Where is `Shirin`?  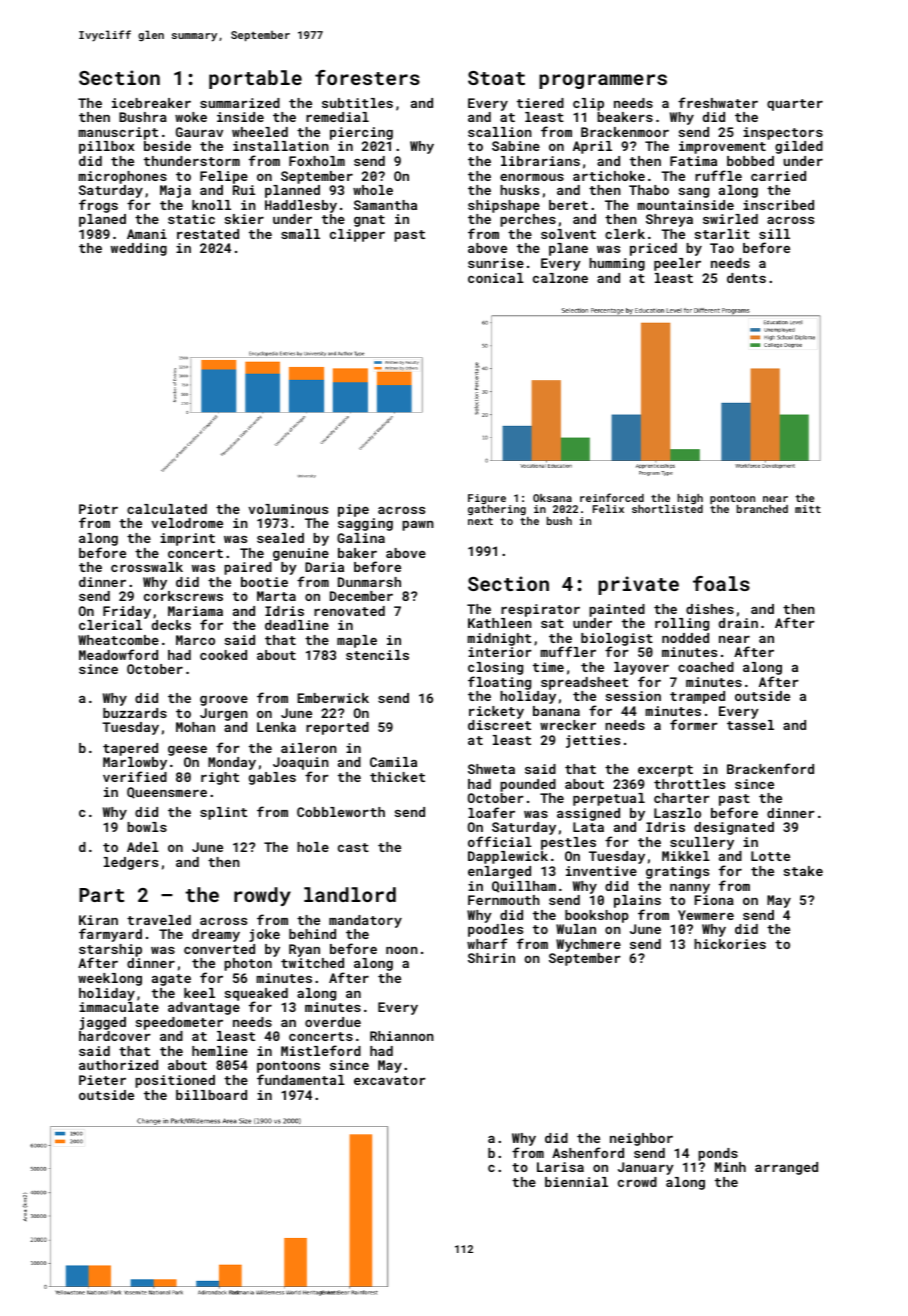 Shirin is located at coordinates (491, 958).
